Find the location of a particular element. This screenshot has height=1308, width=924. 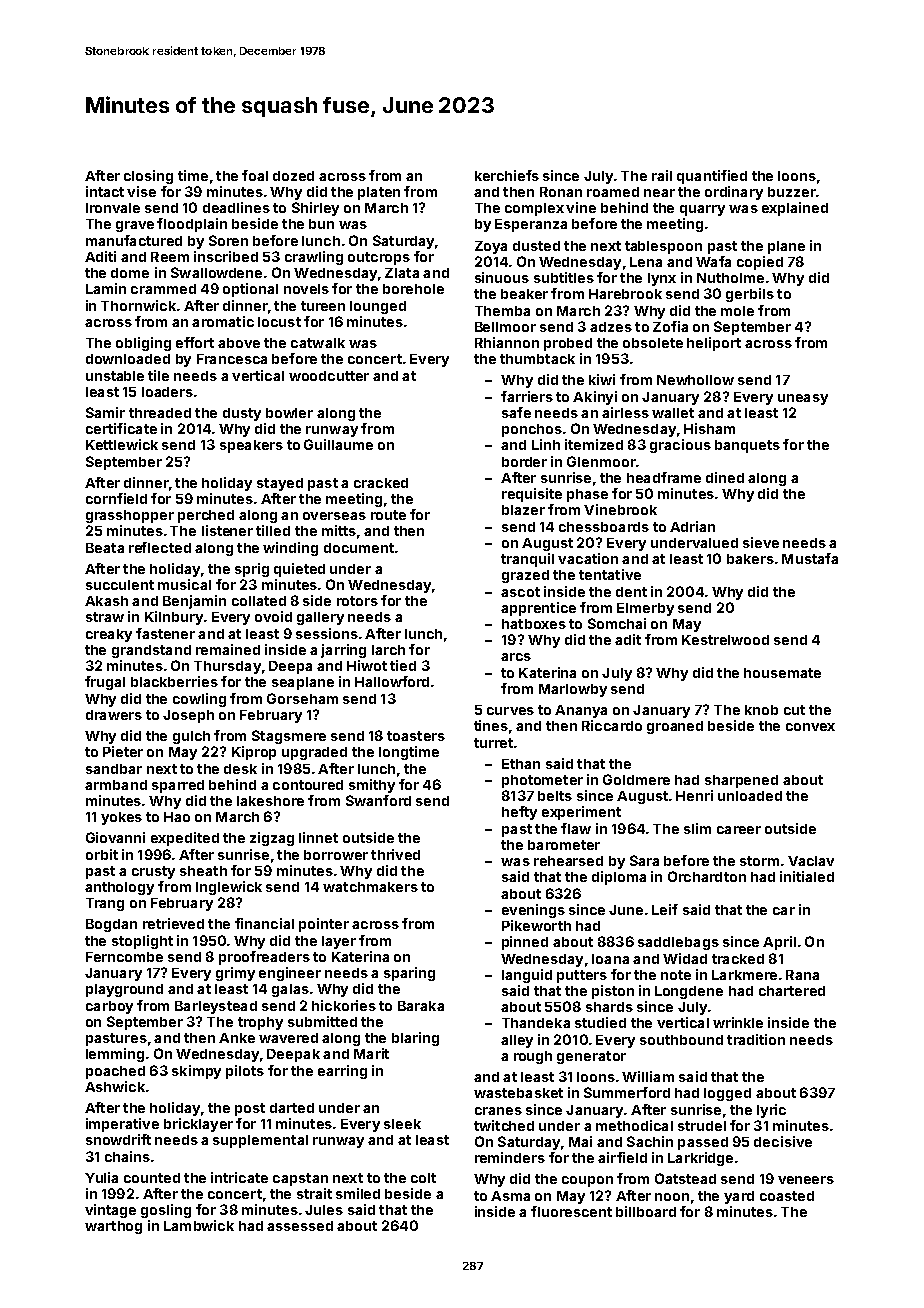

ordinary is located at coordinates (734, 193).
